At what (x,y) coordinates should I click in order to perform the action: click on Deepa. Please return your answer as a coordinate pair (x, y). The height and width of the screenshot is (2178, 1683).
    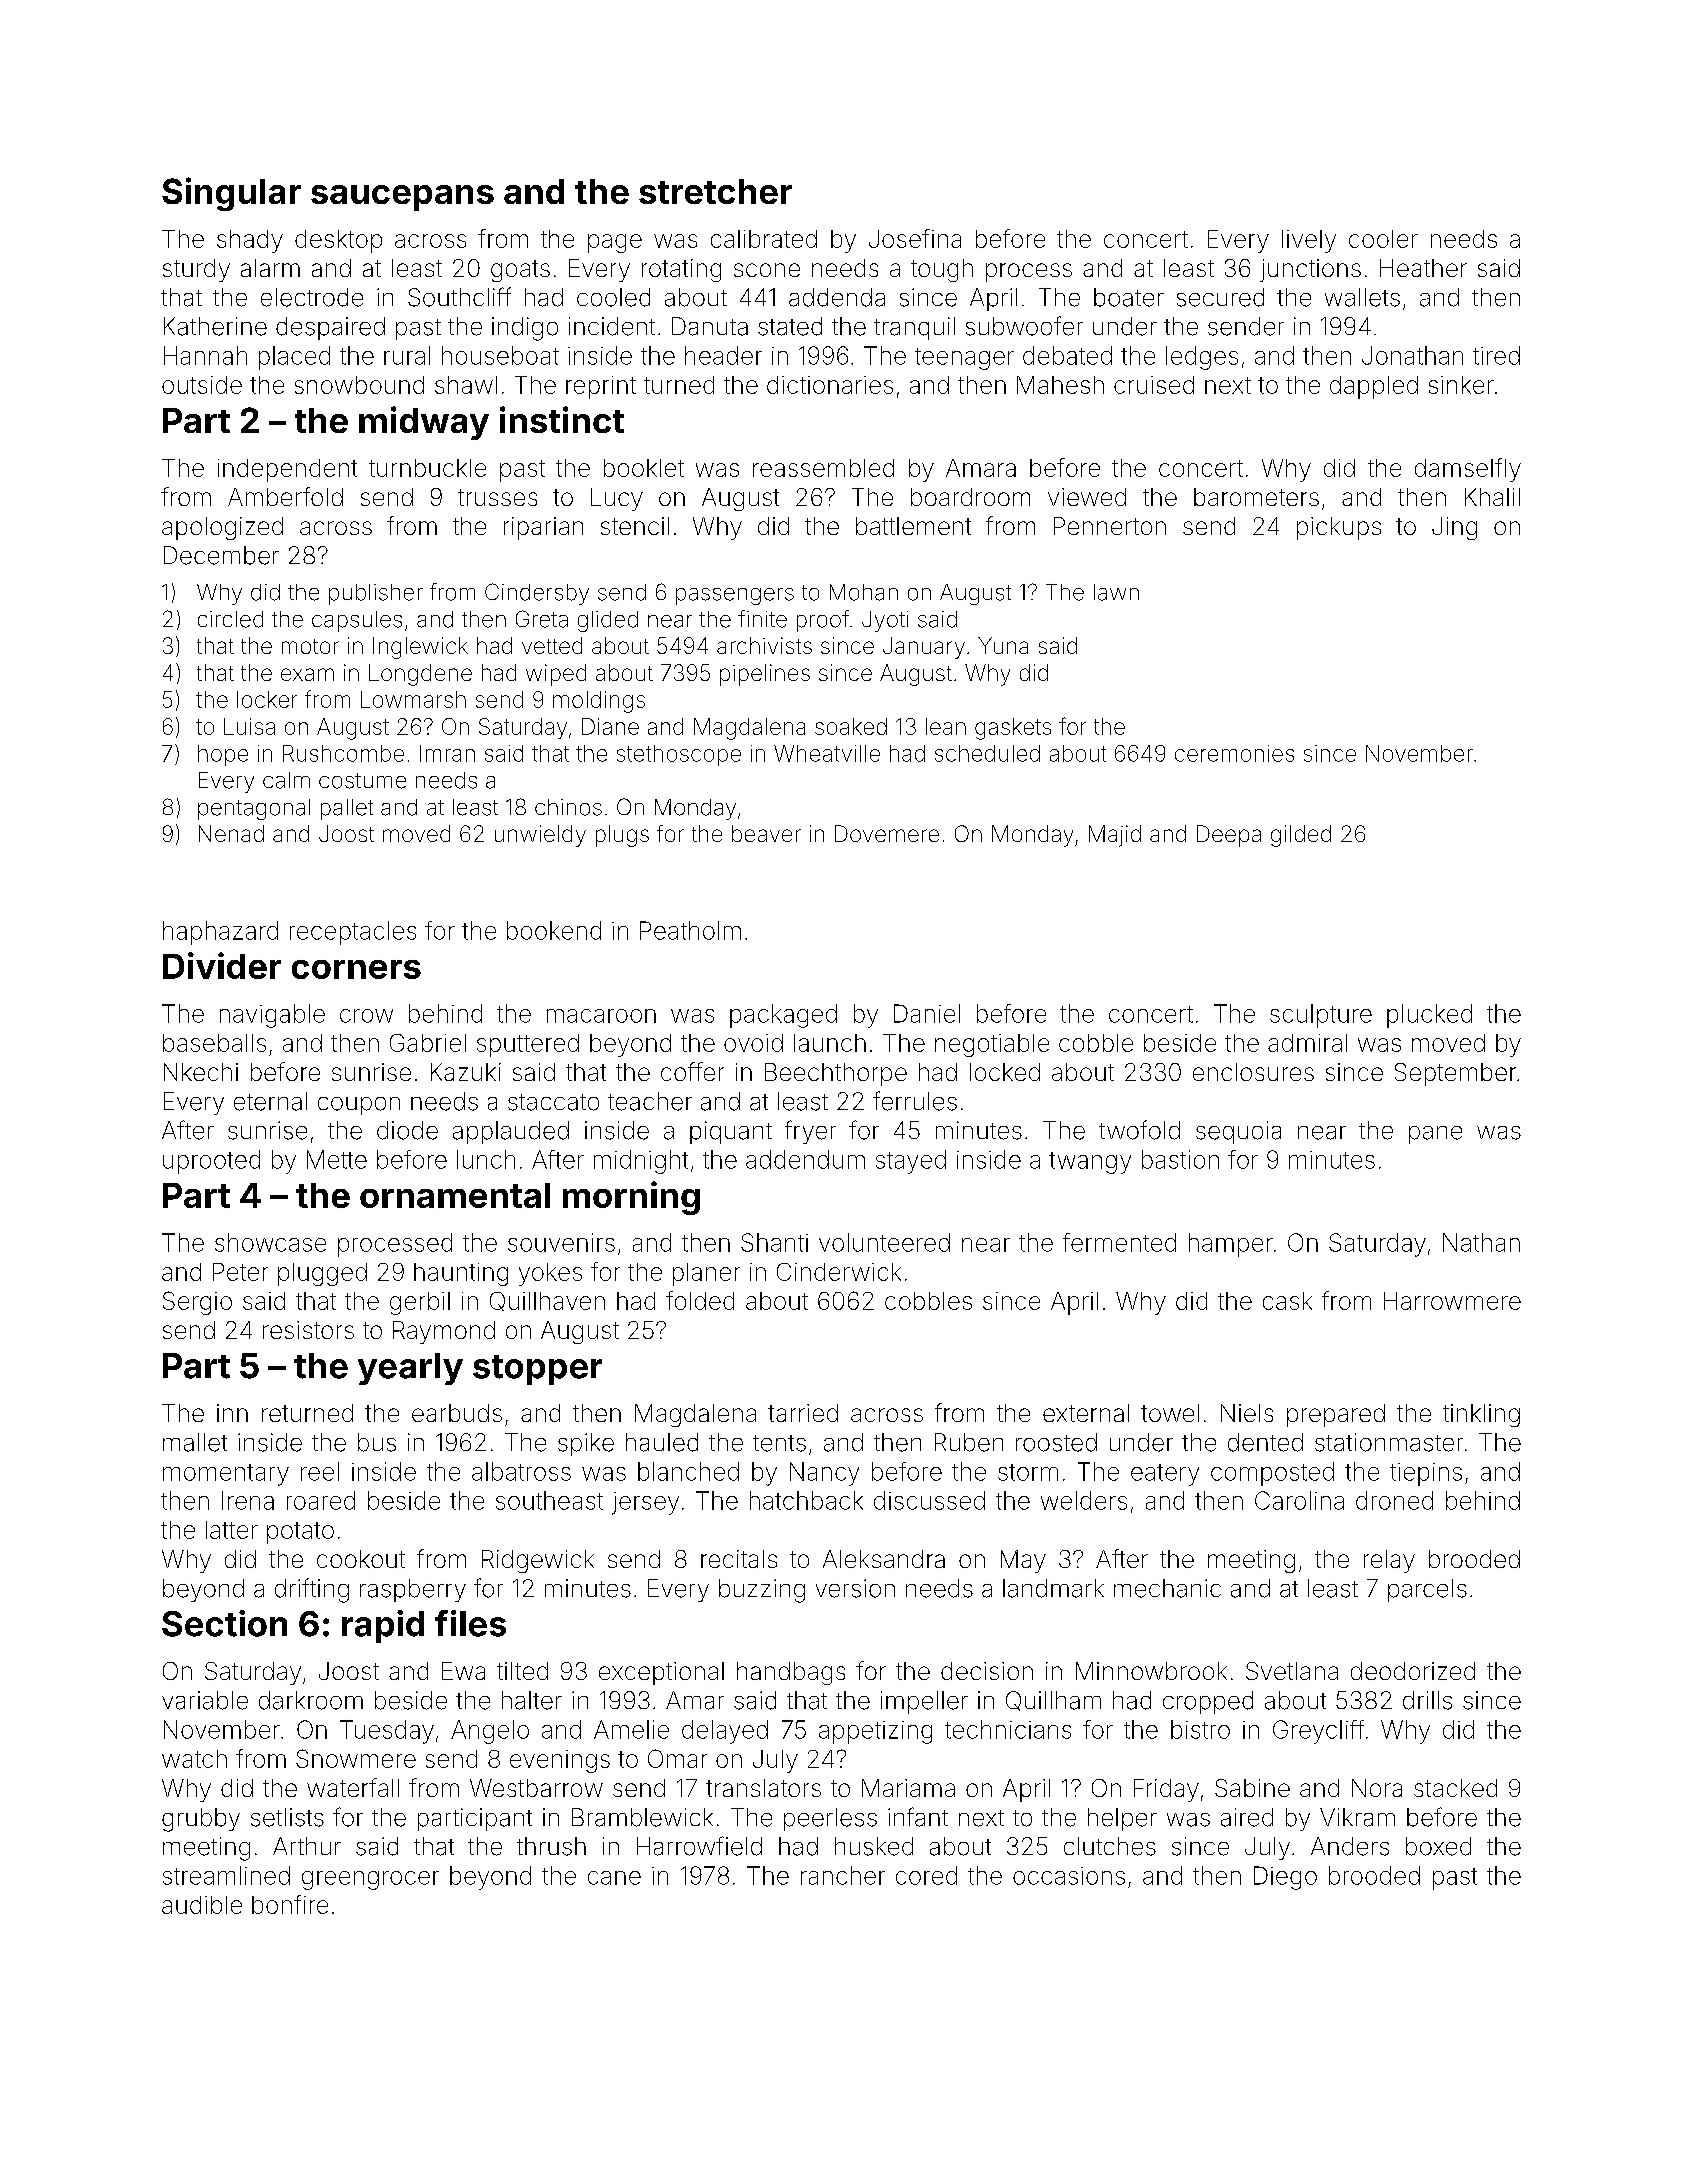
    Looking at the image, I should click on (1229, 836).
